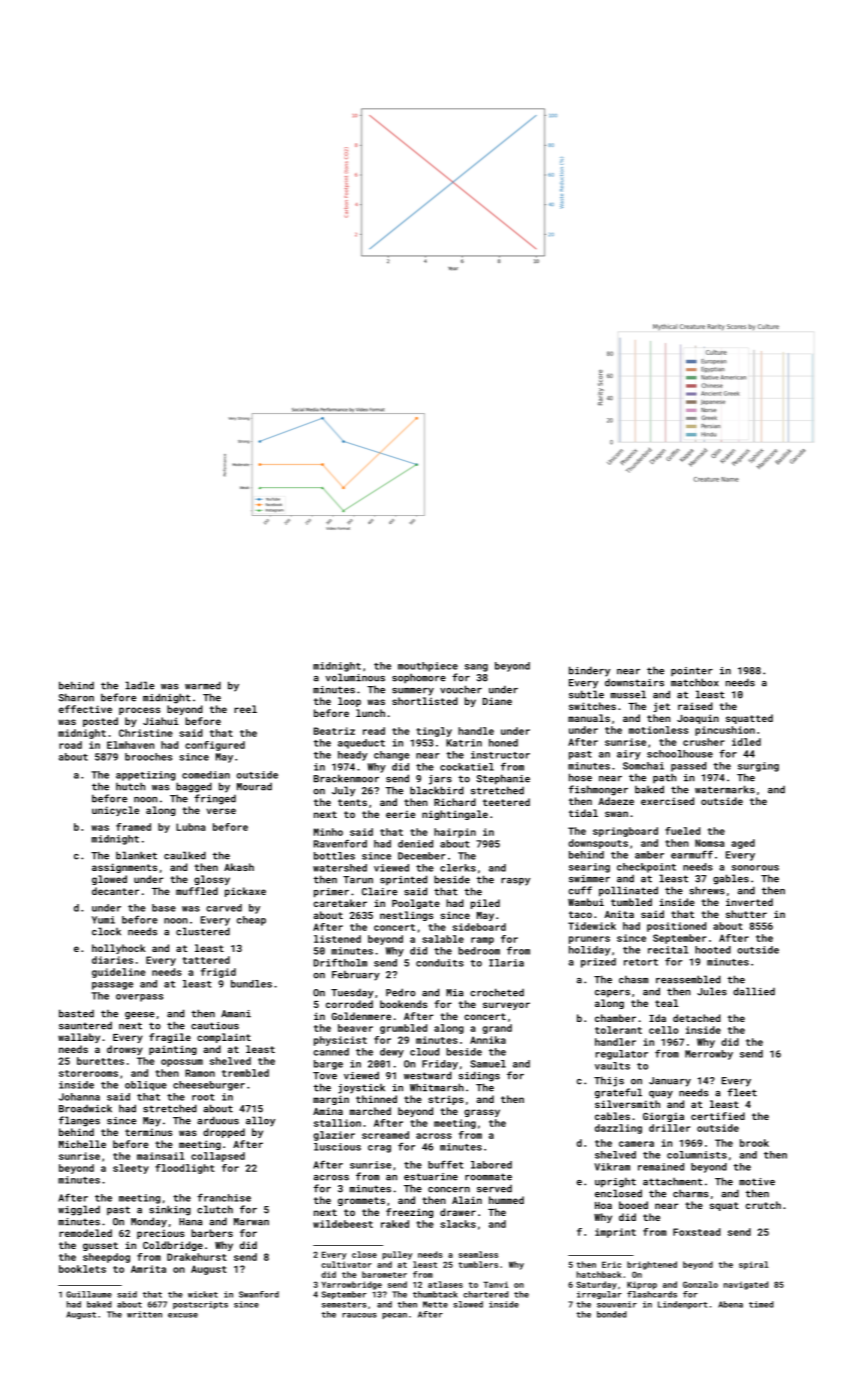 The width and height of the screenshot is (849, 1400). What do you see at coordinates (203, 685) in the screenshot?
I see `warmed` at bounding box center [203, 685].
